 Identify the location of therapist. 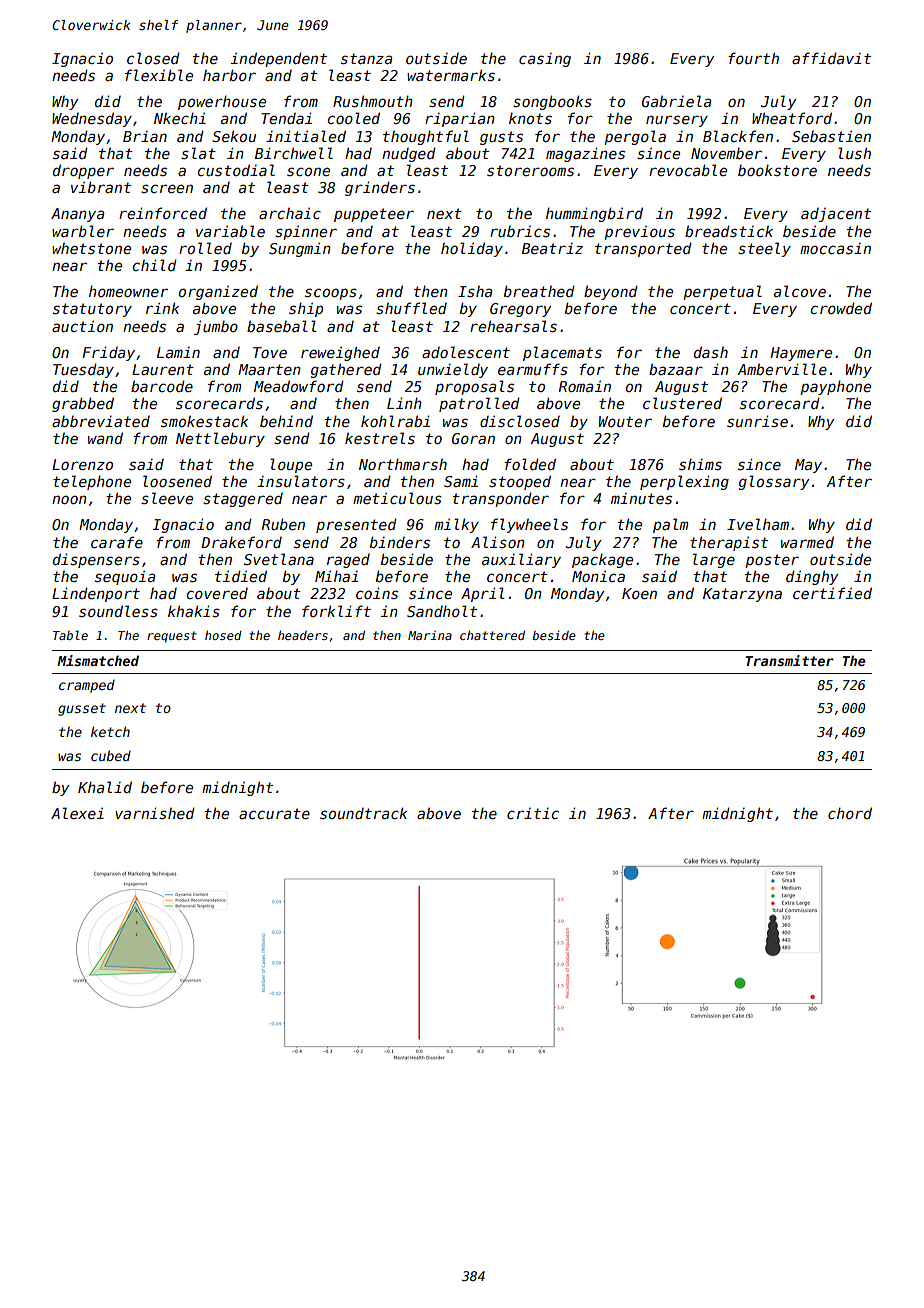
(729, 543).
